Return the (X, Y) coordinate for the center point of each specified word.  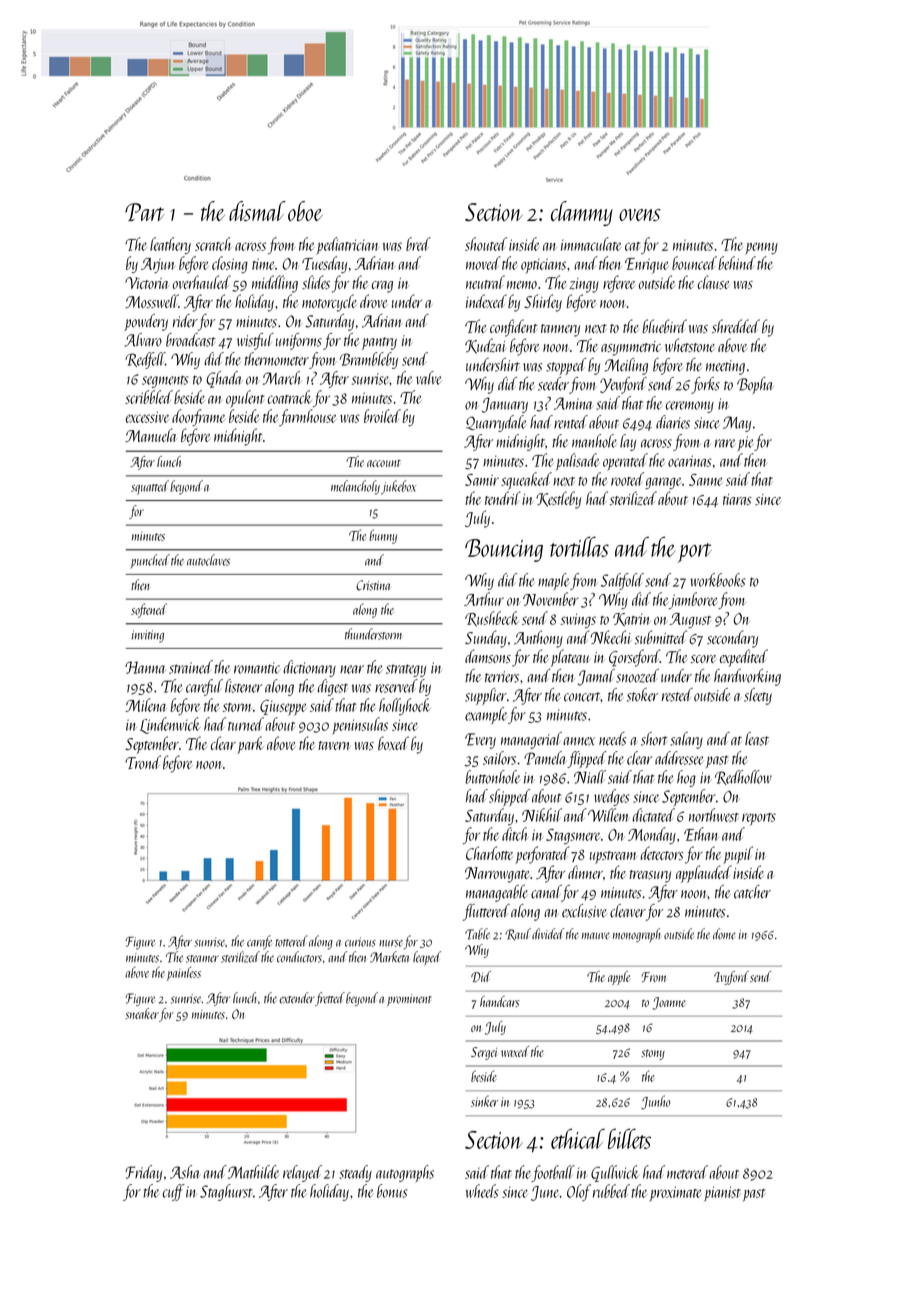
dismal (257, 211)
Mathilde (253, 1172)
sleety (758, 696)
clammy (582, 213)
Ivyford (731, 978)
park (250, 745)
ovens (640, 215)
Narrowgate (497, 875)
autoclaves (208, 560)
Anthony (538, 639)
